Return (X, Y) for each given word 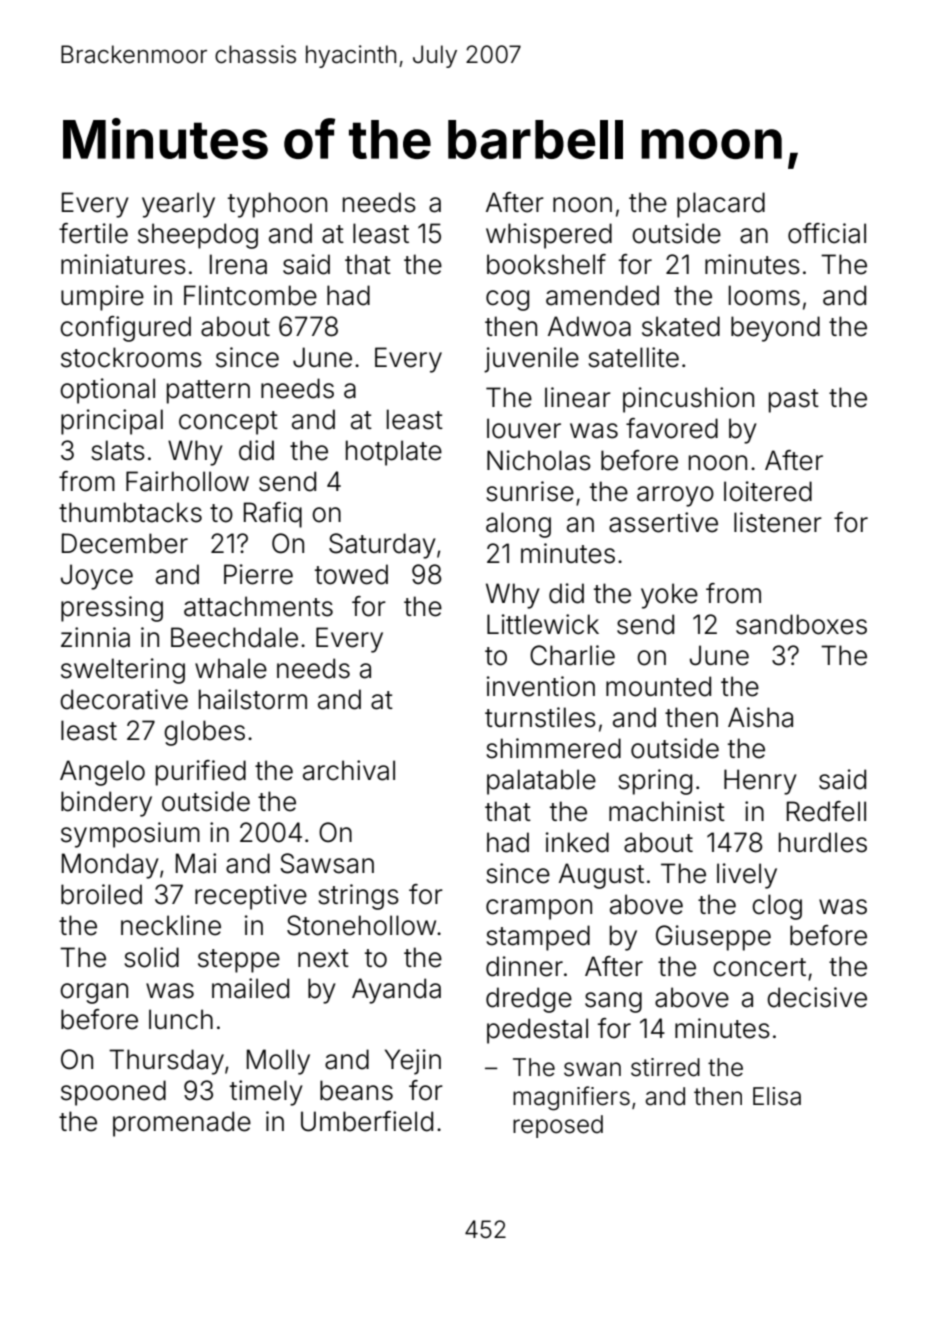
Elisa (777, 1096)
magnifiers (571, 1098)
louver (524, 428)
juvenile (531, 360)
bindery (106, 804)
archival (349, 770)
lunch (181, 1019)
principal (112, 422)
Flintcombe (250, 295)
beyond (775, 329)
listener (778, 522)
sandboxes (801, 624)
